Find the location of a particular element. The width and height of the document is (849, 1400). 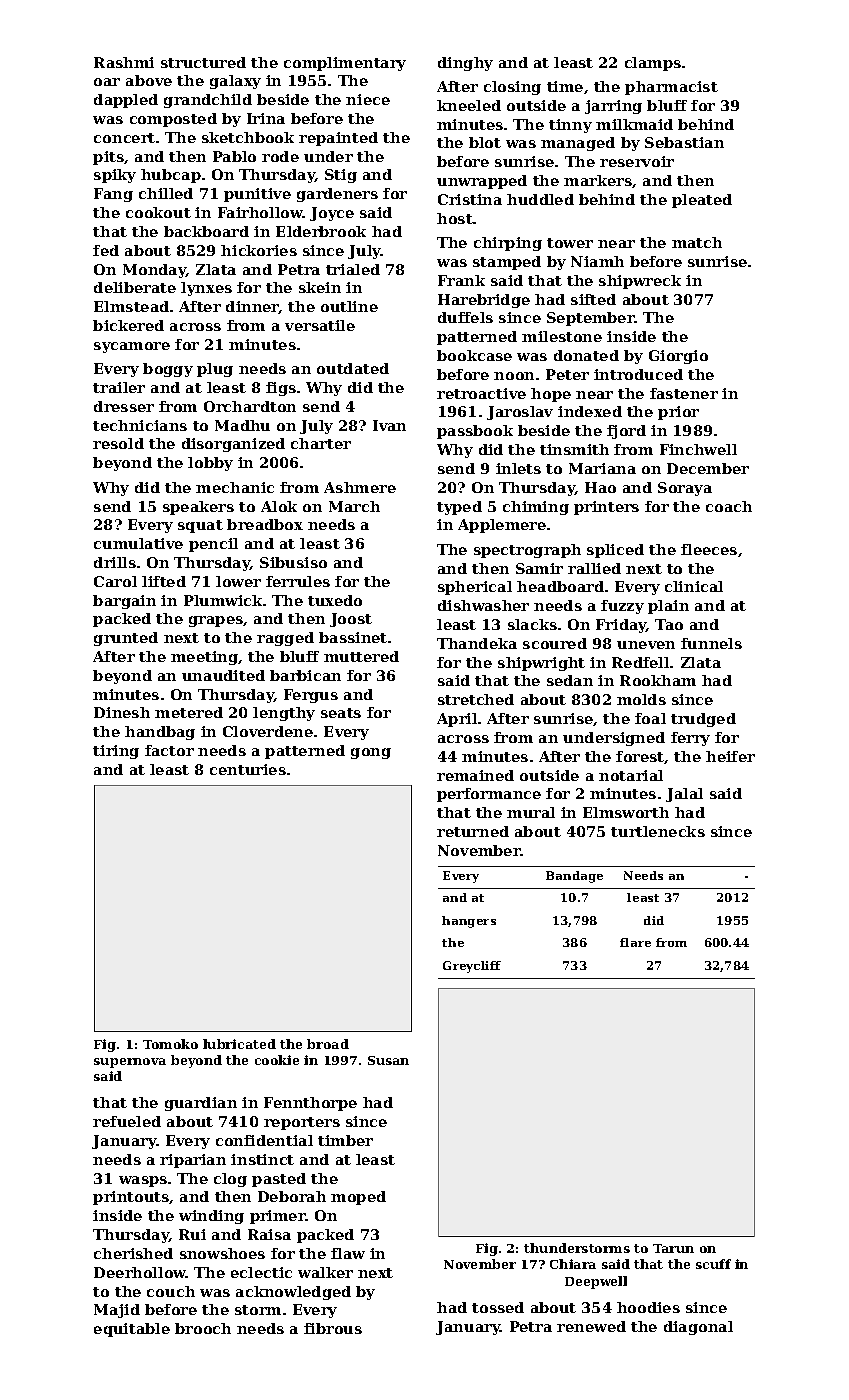

clog is located at coordinates (230, 1180).
